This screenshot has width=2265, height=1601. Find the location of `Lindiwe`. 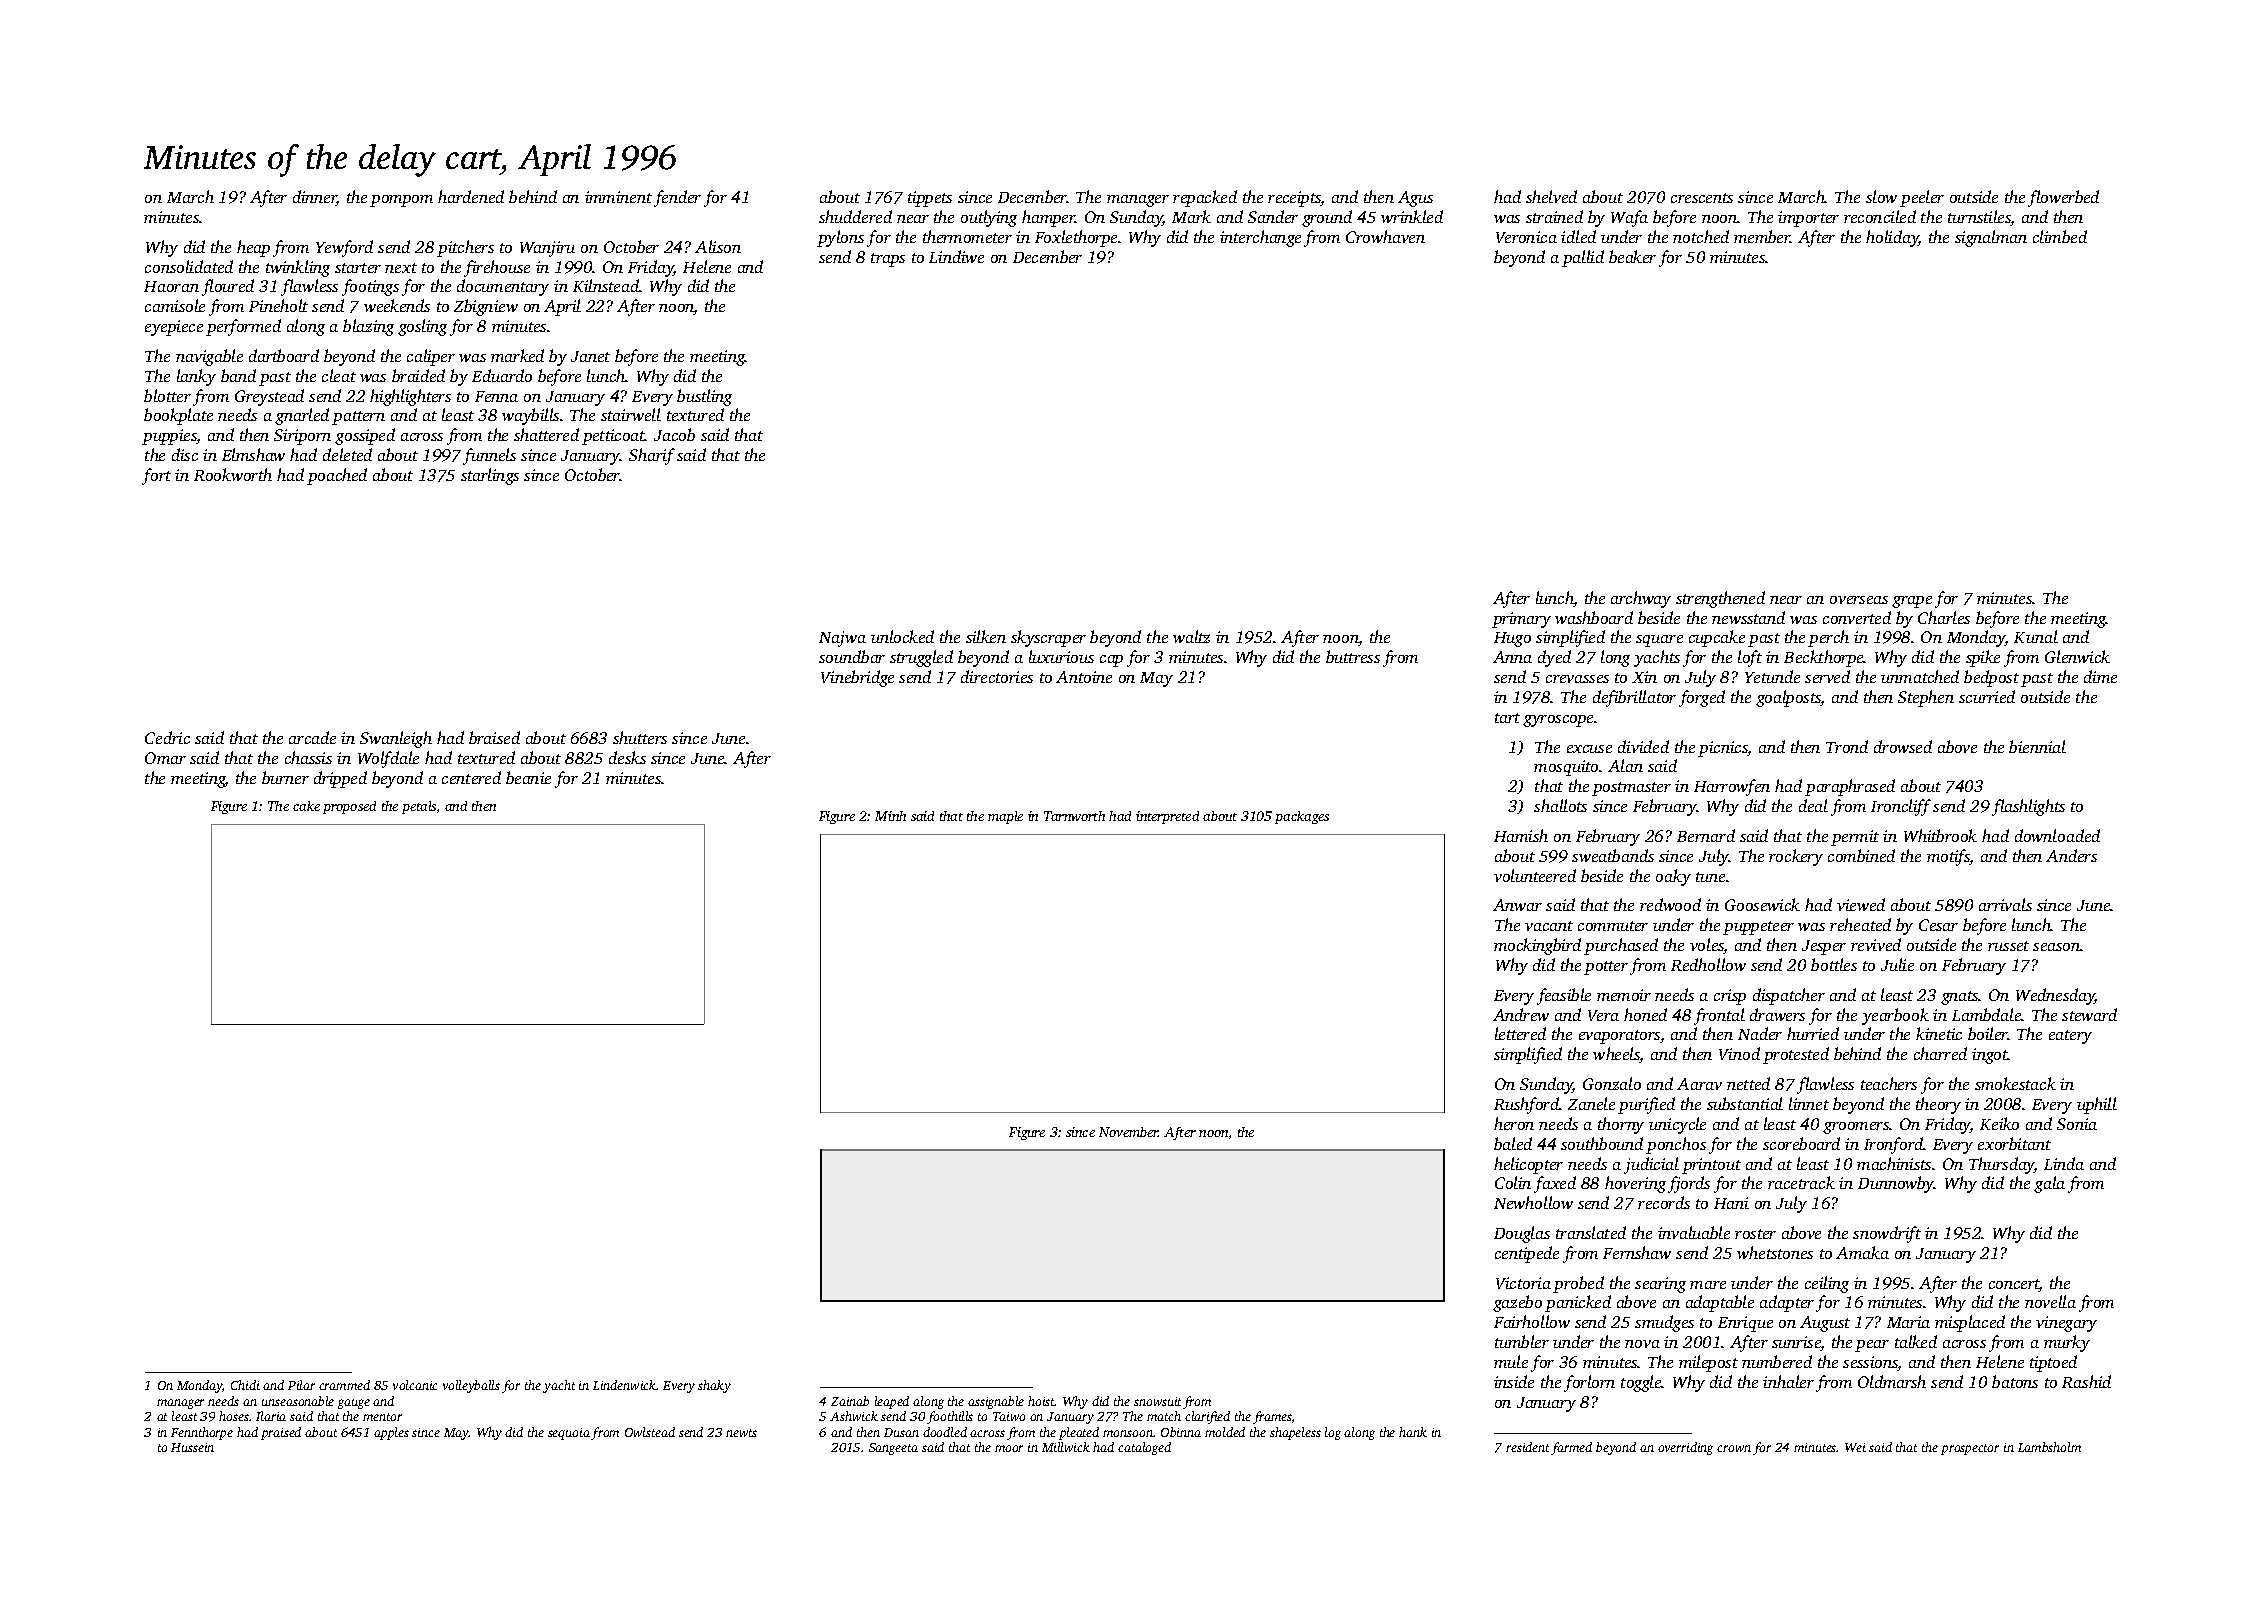

Lindiwe is located at coordinates (956, 256).
